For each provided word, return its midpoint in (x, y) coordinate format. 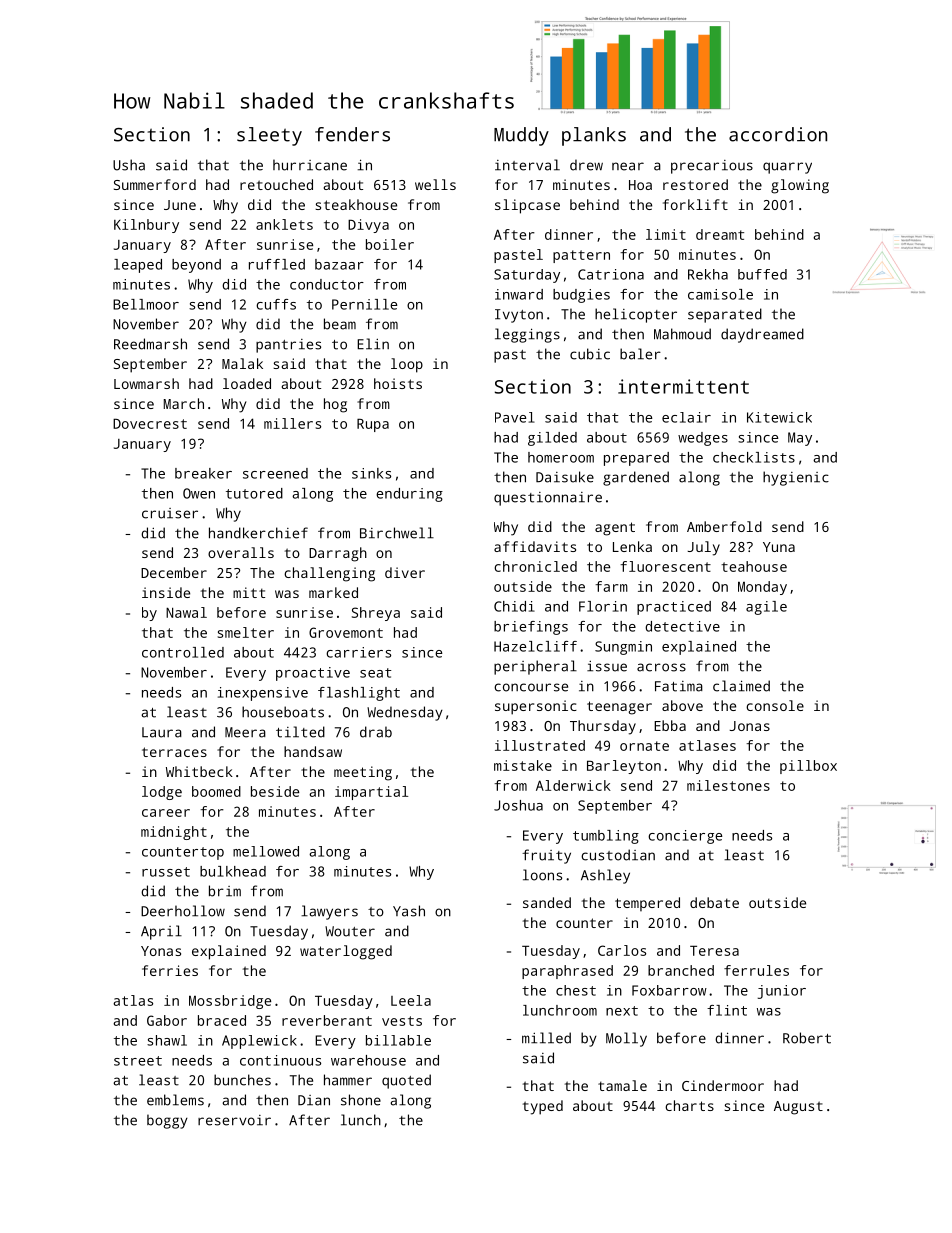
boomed (216, 791)
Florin (603, 606)
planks (594, 136)
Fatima (679, 686)
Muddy (521, 136)
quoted (406, 1081)
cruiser (170, 513)
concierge (685, 837)
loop (407, 365)
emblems (175, 1100)
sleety (269, 136)
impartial (371, 793)
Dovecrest (150, 423)
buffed (762, 274)
